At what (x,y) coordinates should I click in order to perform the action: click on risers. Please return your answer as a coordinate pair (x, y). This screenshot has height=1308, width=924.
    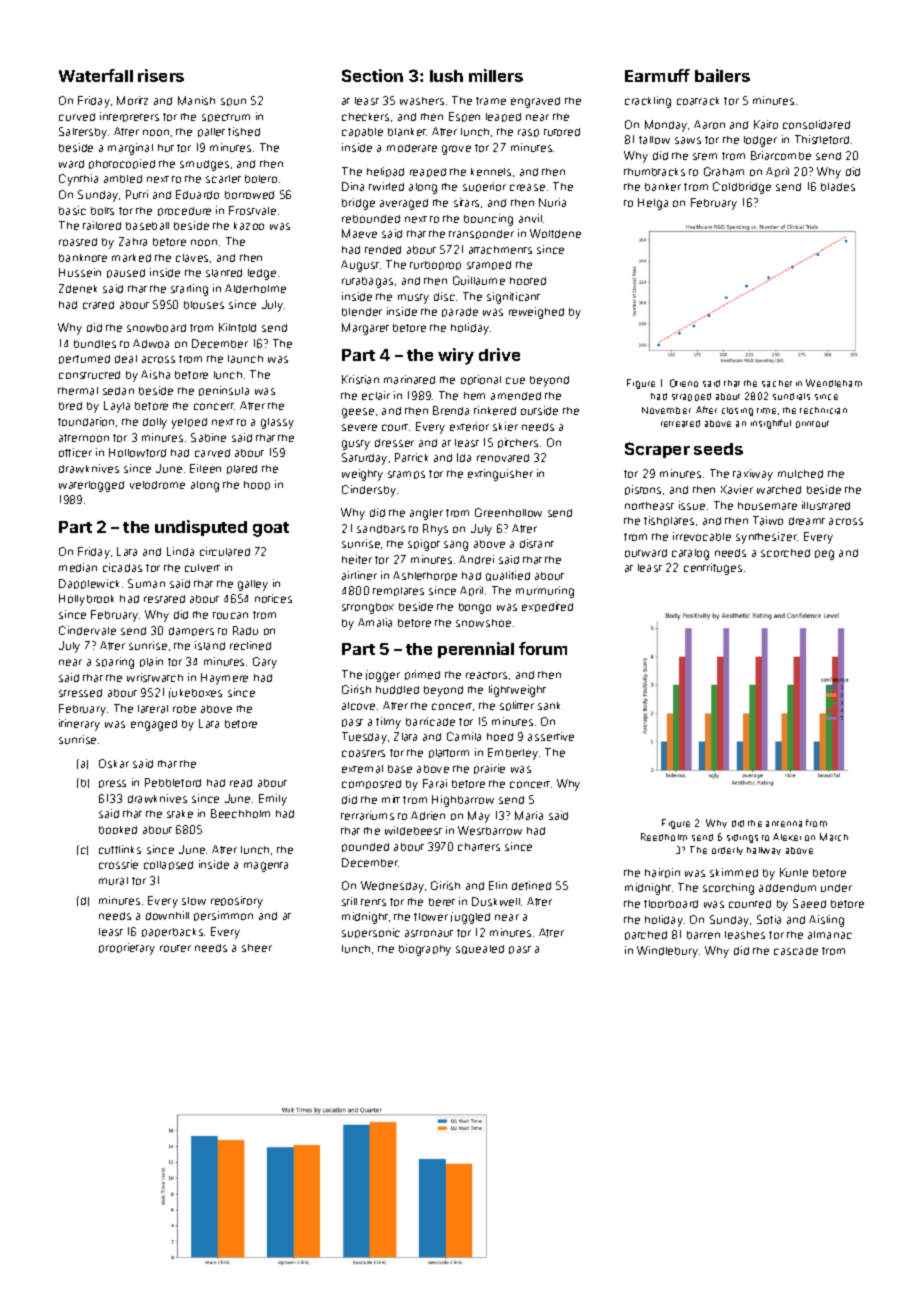
    Looking at the image, I should click on (161, 75).
